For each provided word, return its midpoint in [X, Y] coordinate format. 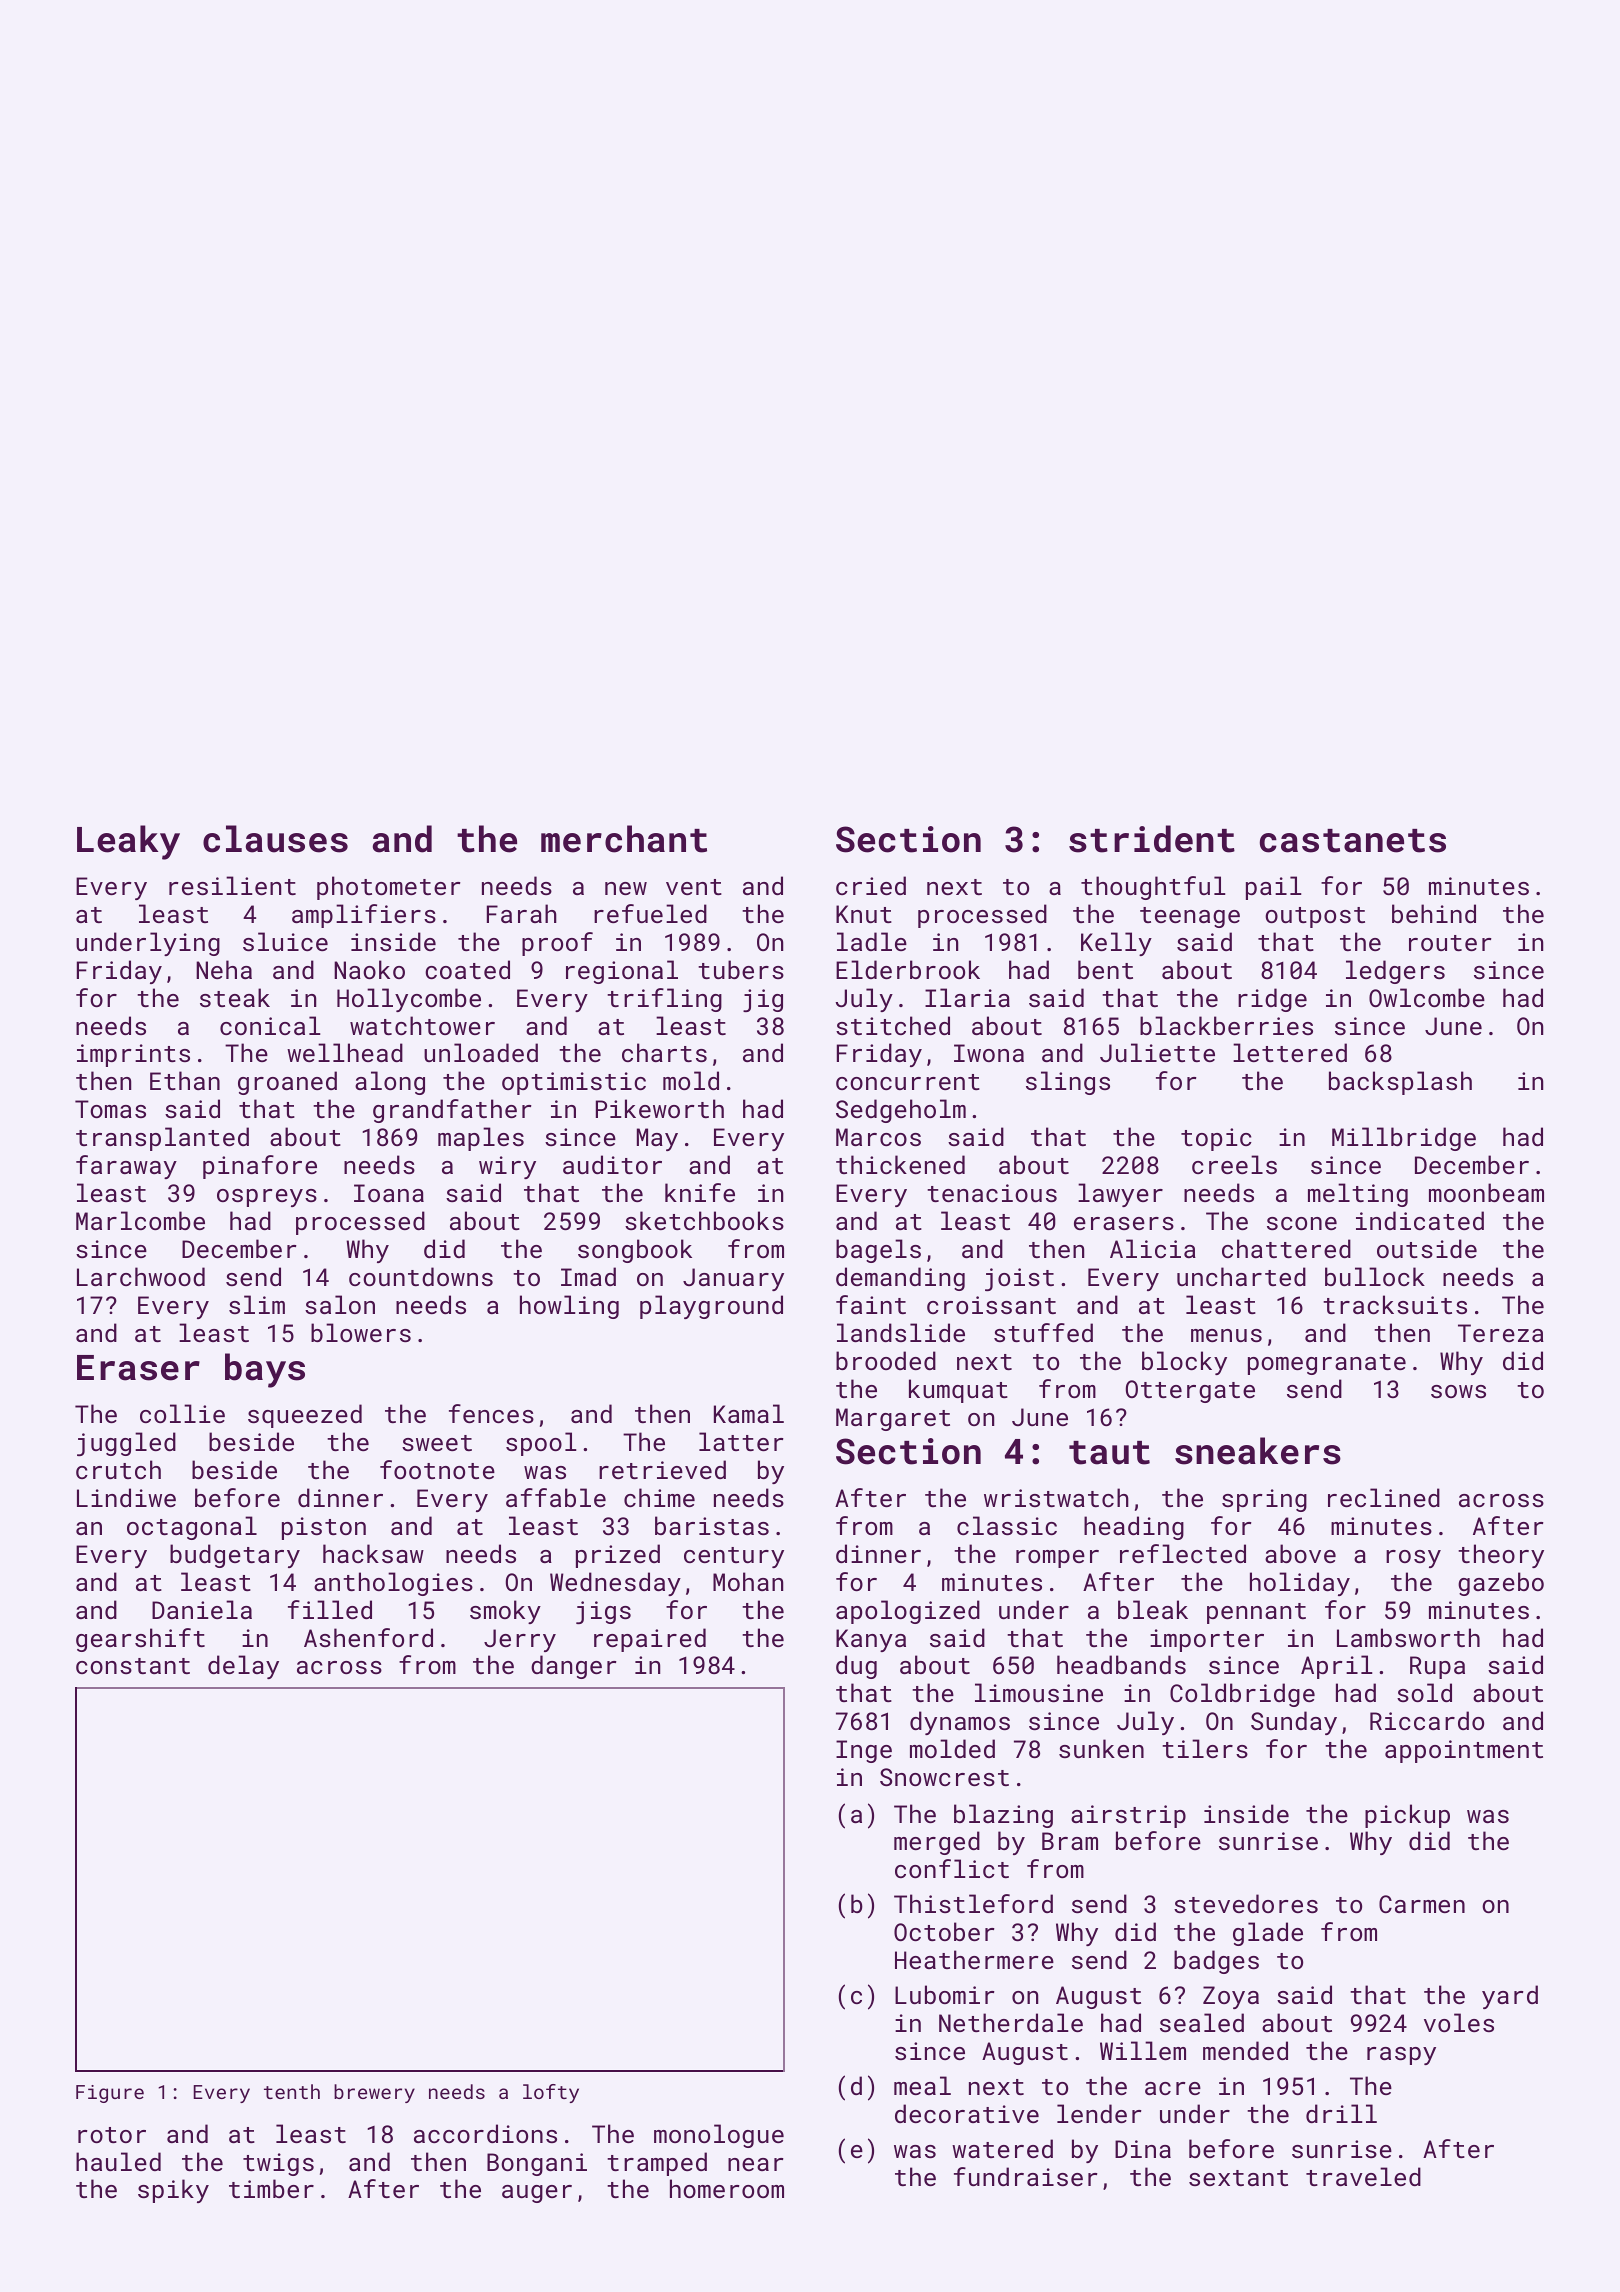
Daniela [202, 1609]
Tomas [110, 1109]
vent [694, 887]
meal [922, 2085]
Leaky [128, 842]
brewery [374, 2093]
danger [574, 1667]
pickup [1407, 1816]
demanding [900, 1279]
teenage [1190, 917]
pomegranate [1327, 1364]
